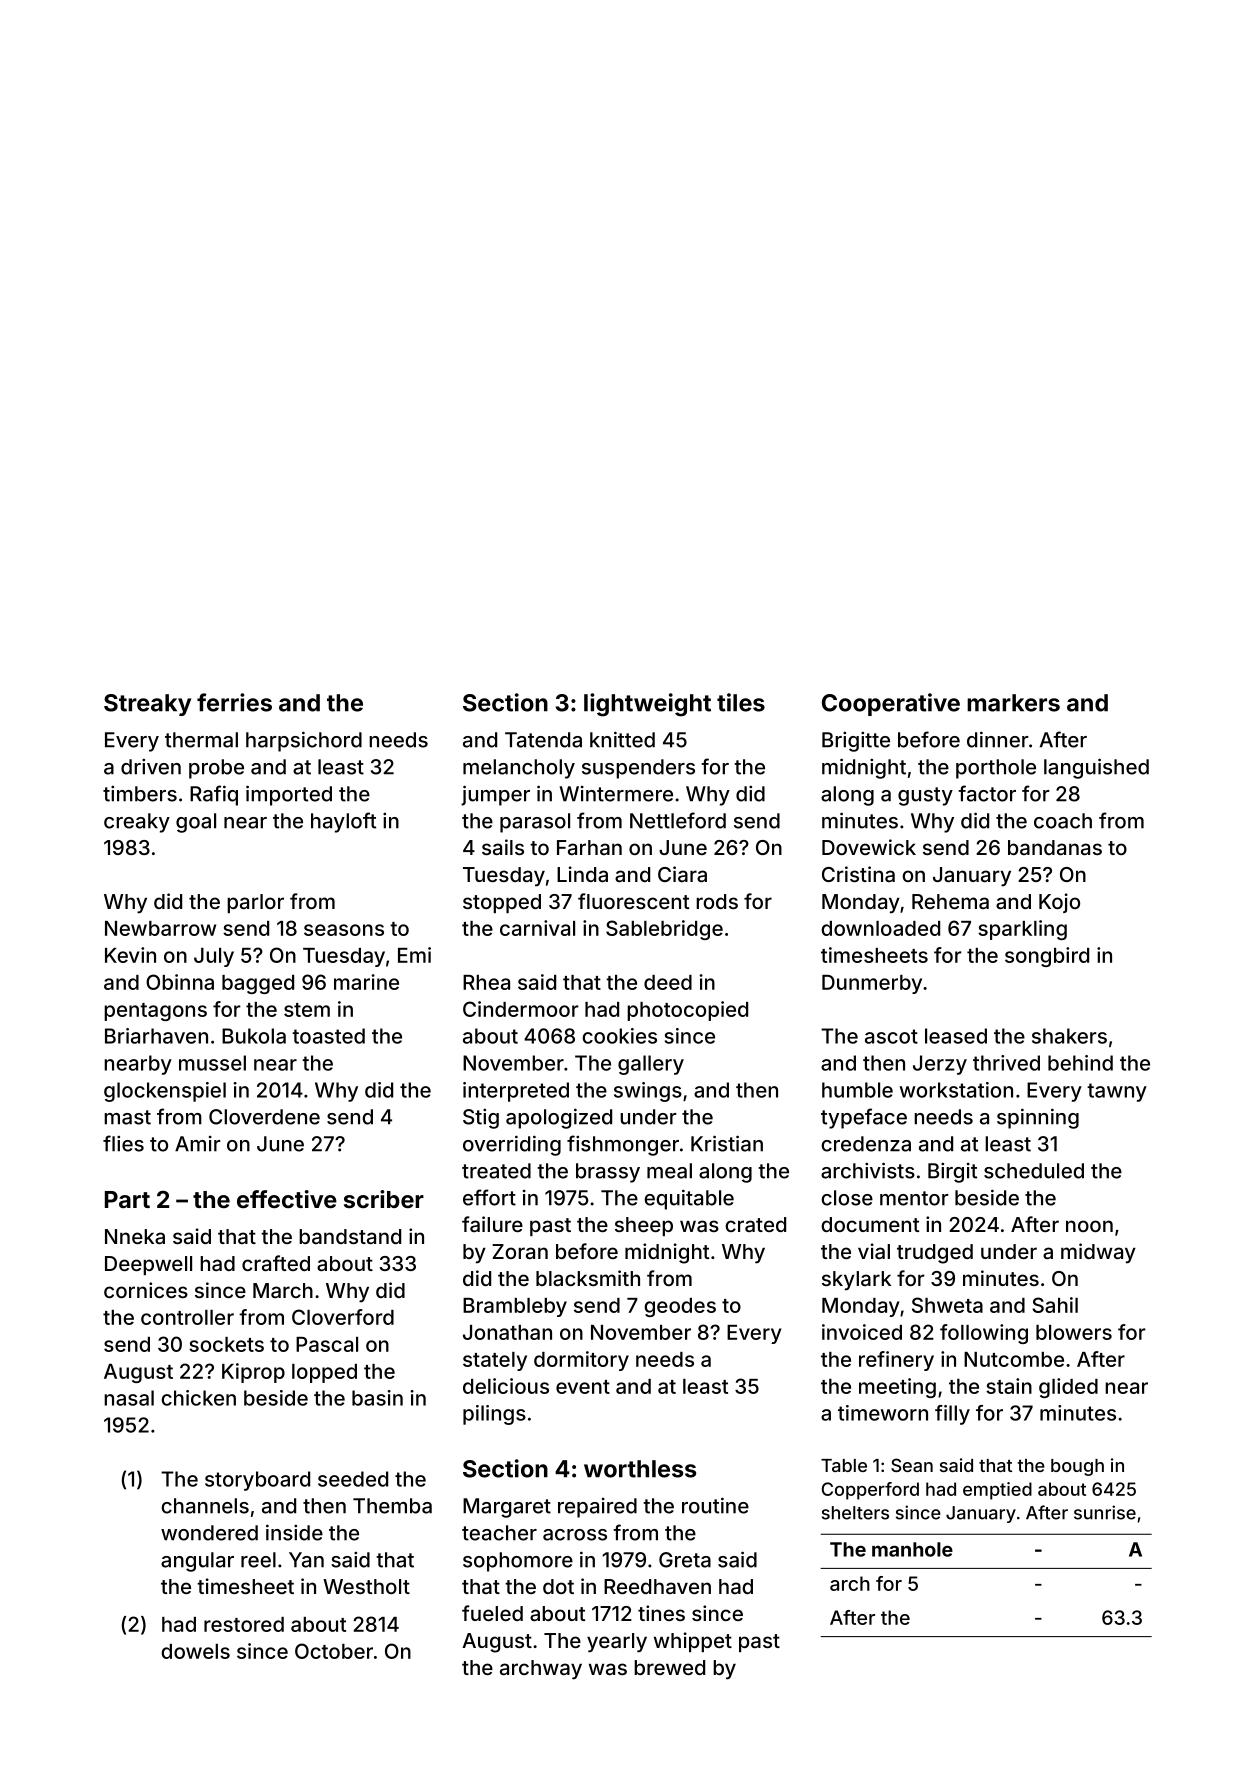 The image size is (1255, 1775). What do you see at coordinates (1013, 703) in the document?
I see `markers` at bounding box center [1013, 703].
